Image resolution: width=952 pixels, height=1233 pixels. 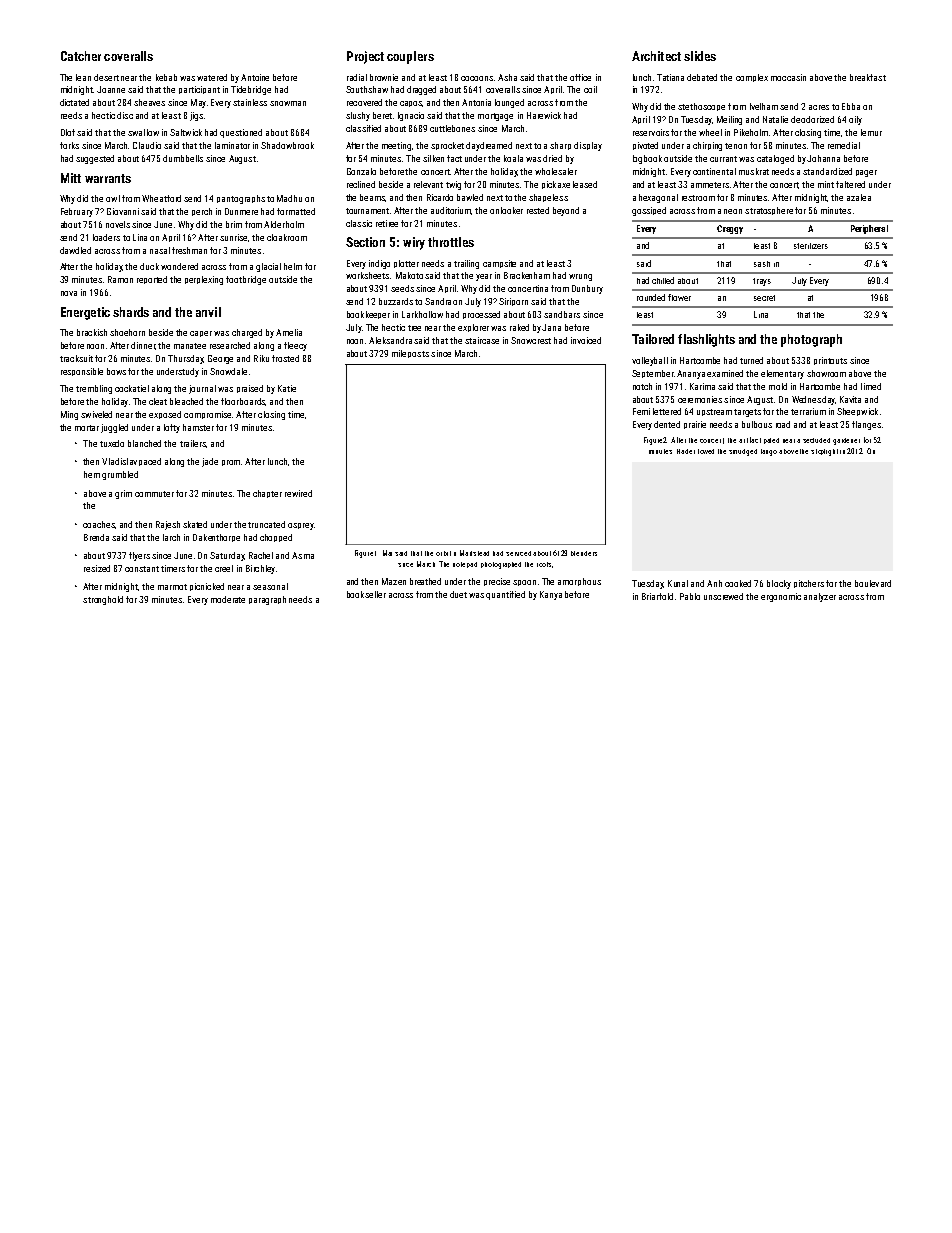 What do you see at coordinates (868, 77) in the document?
I see `breakfast` at bounding box center [868, 77].
